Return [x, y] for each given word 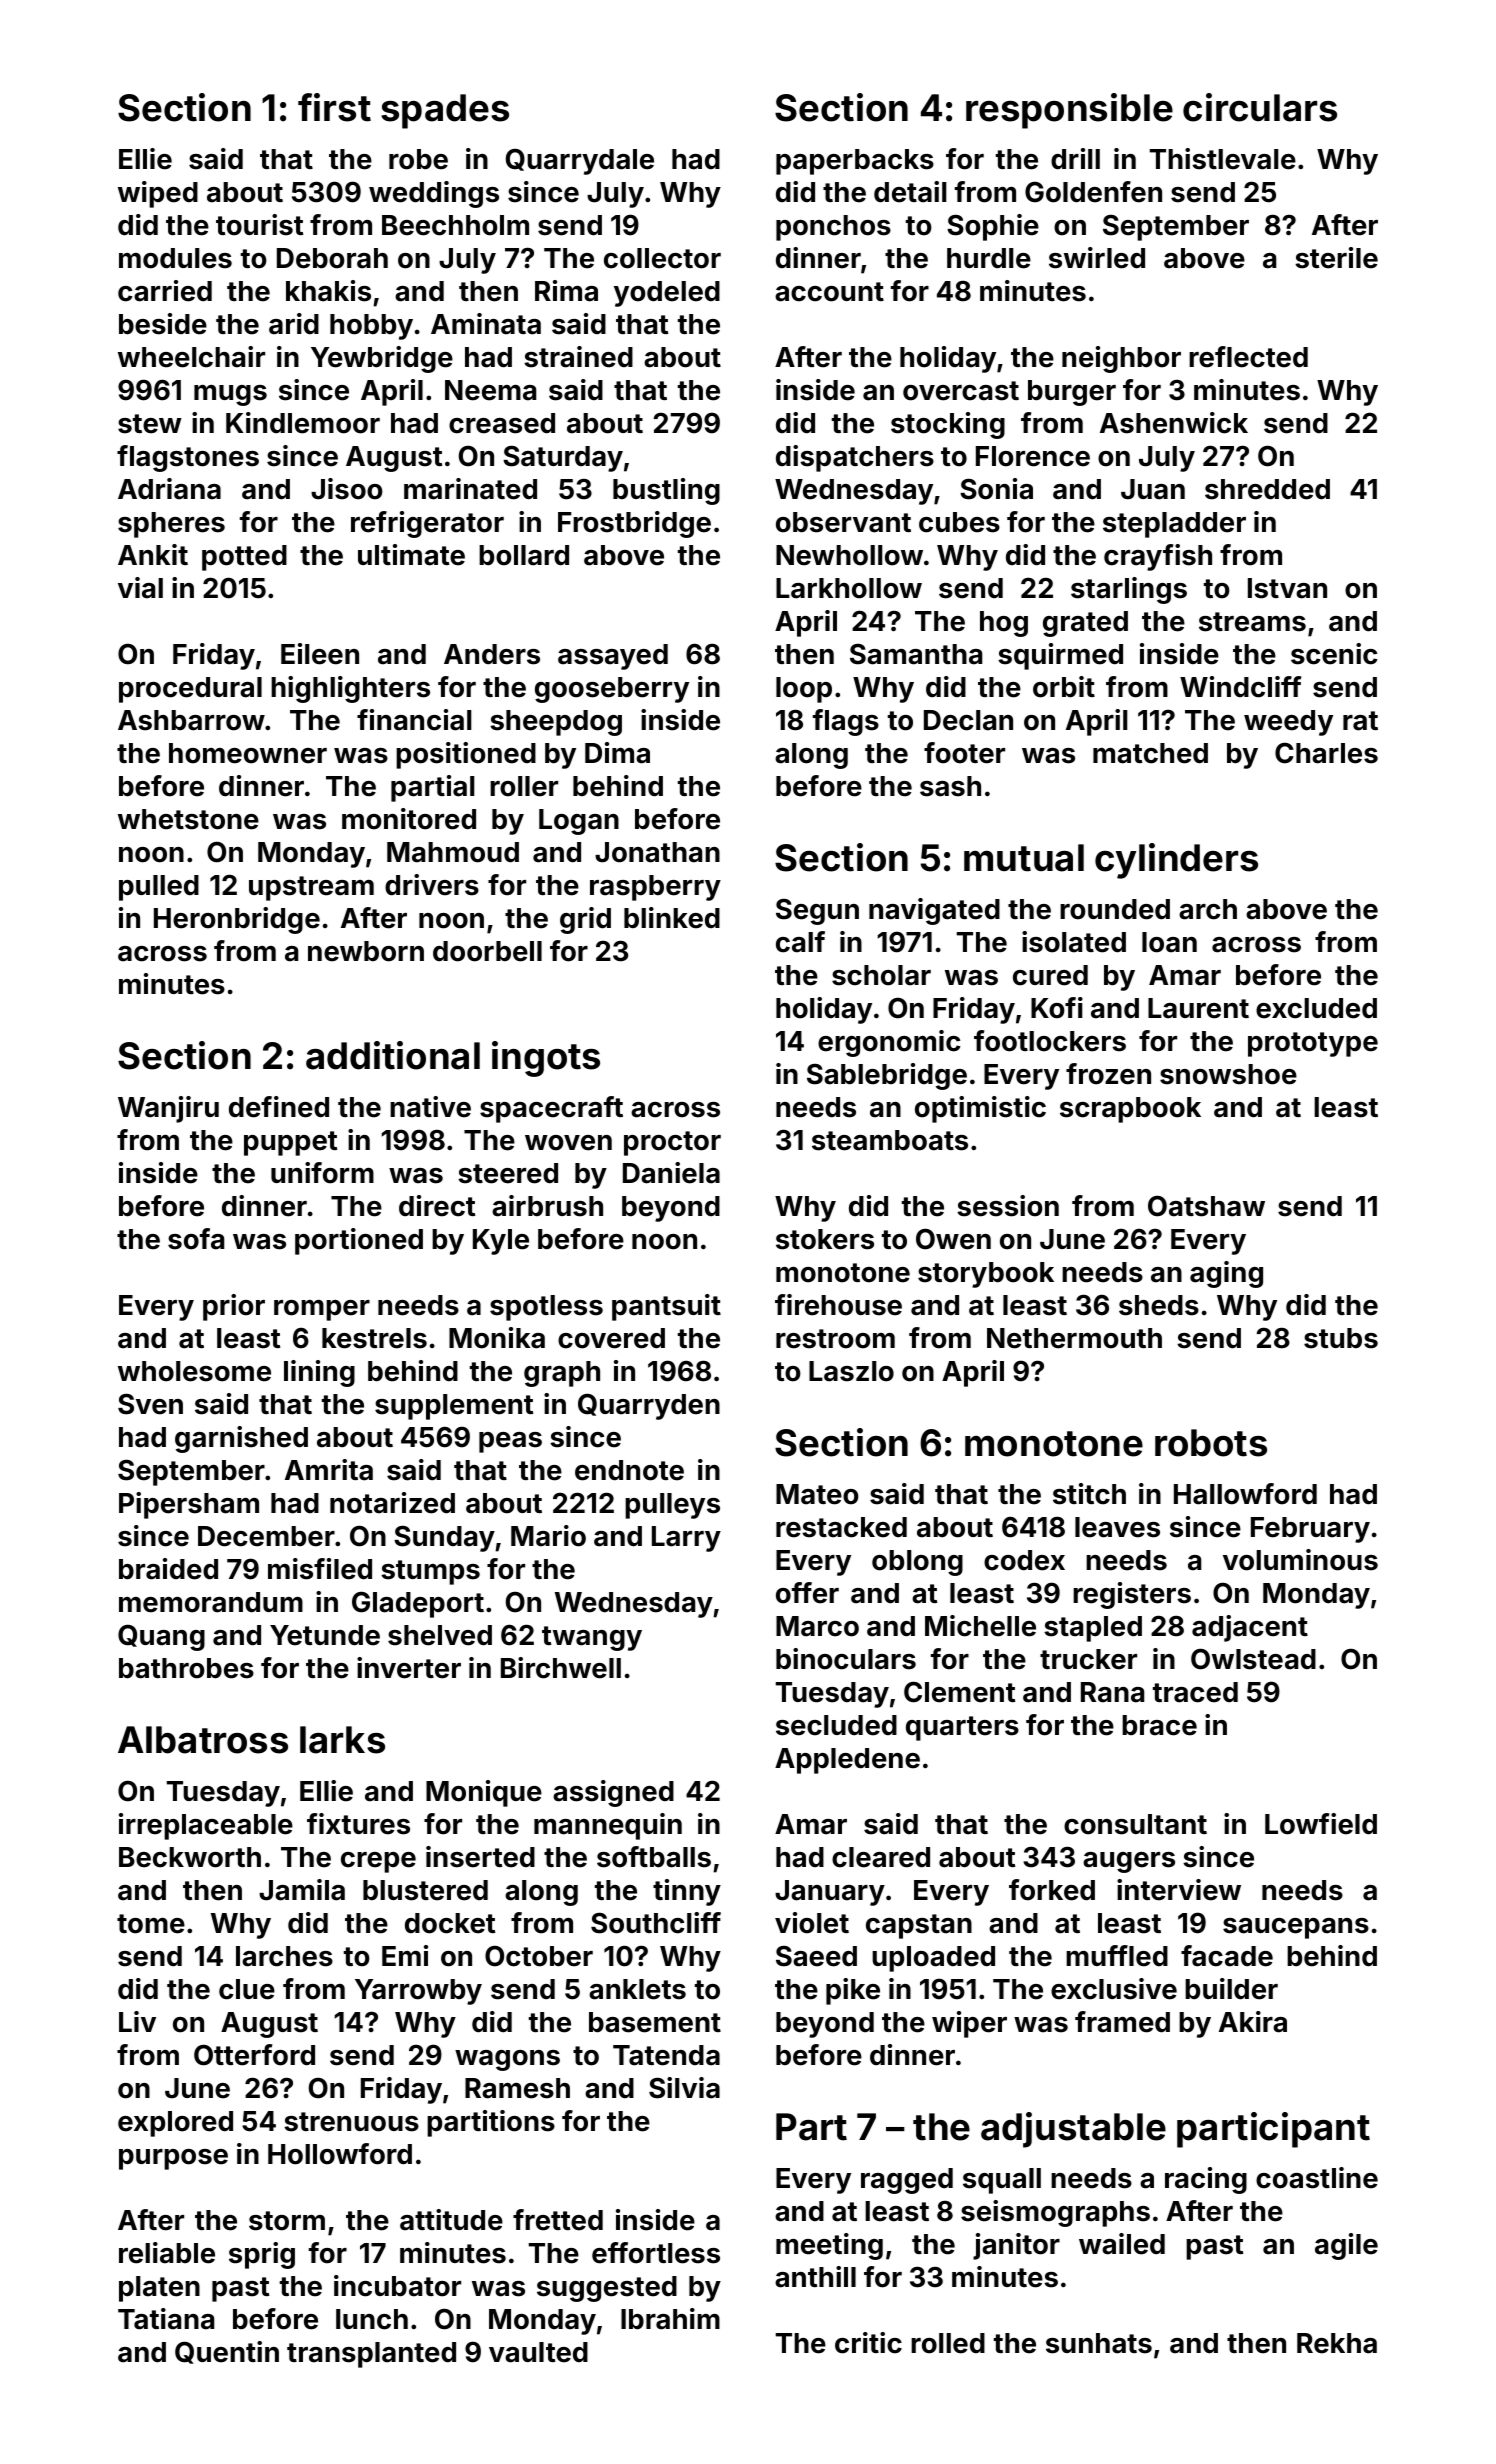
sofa [196, 1239]
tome [151, 1924]
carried [165, 291]
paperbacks [855, 162]
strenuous [351, 2122]
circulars [1260, 107]
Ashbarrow [191, 720]
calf [800, 942]
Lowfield [1321, 1824]
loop [804, 690]
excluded [1316, 1008]
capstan [919, 1926]
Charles [1326, 753]
